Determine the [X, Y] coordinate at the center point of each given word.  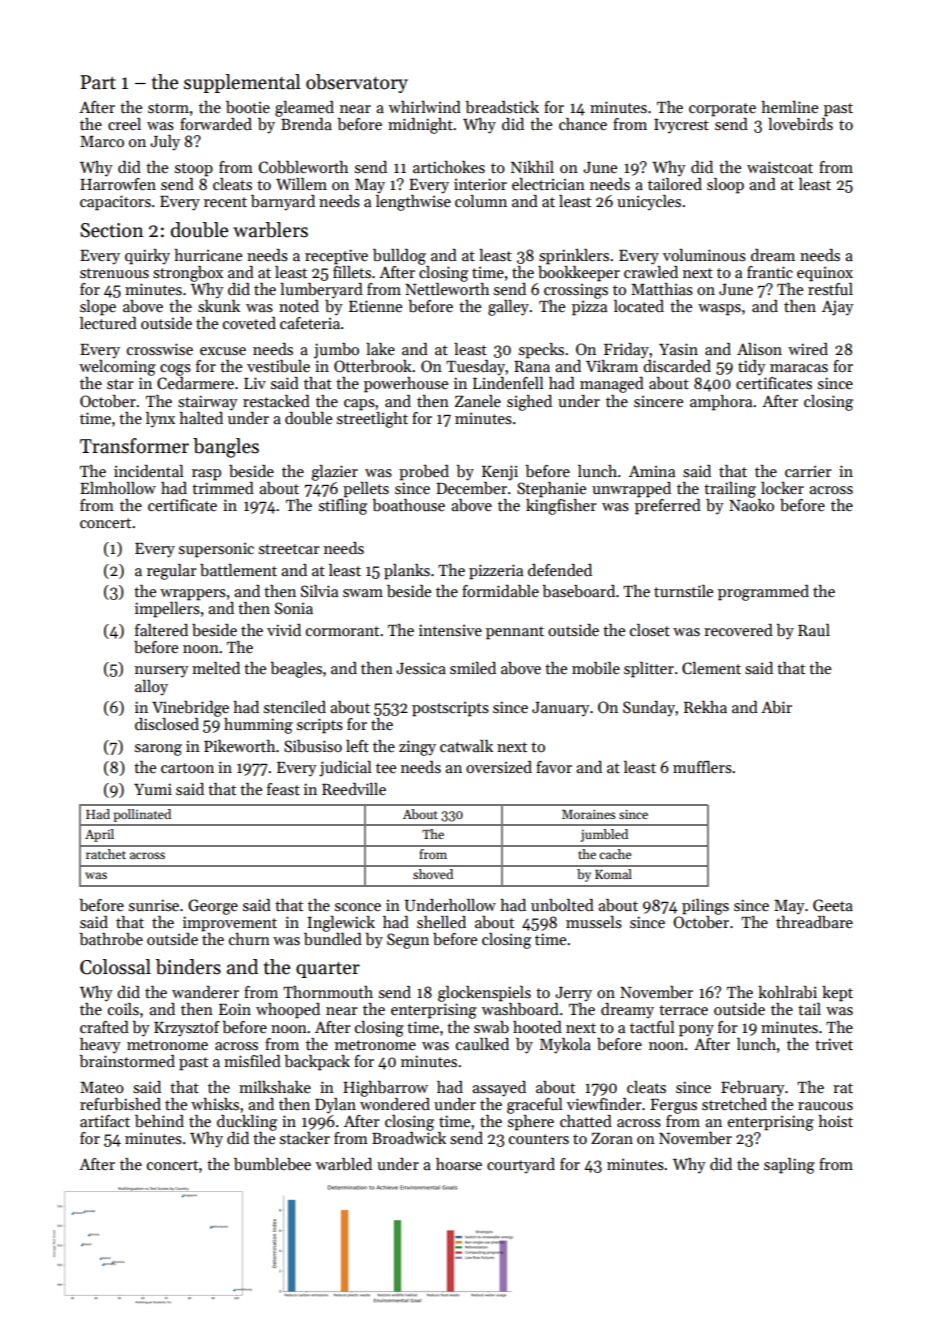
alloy [151, 688]
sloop [725, 186]
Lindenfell [508, 383]
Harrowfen [118, 184]
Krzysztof [187, 1029]
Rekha [705, 707]
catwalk [466, 746]
